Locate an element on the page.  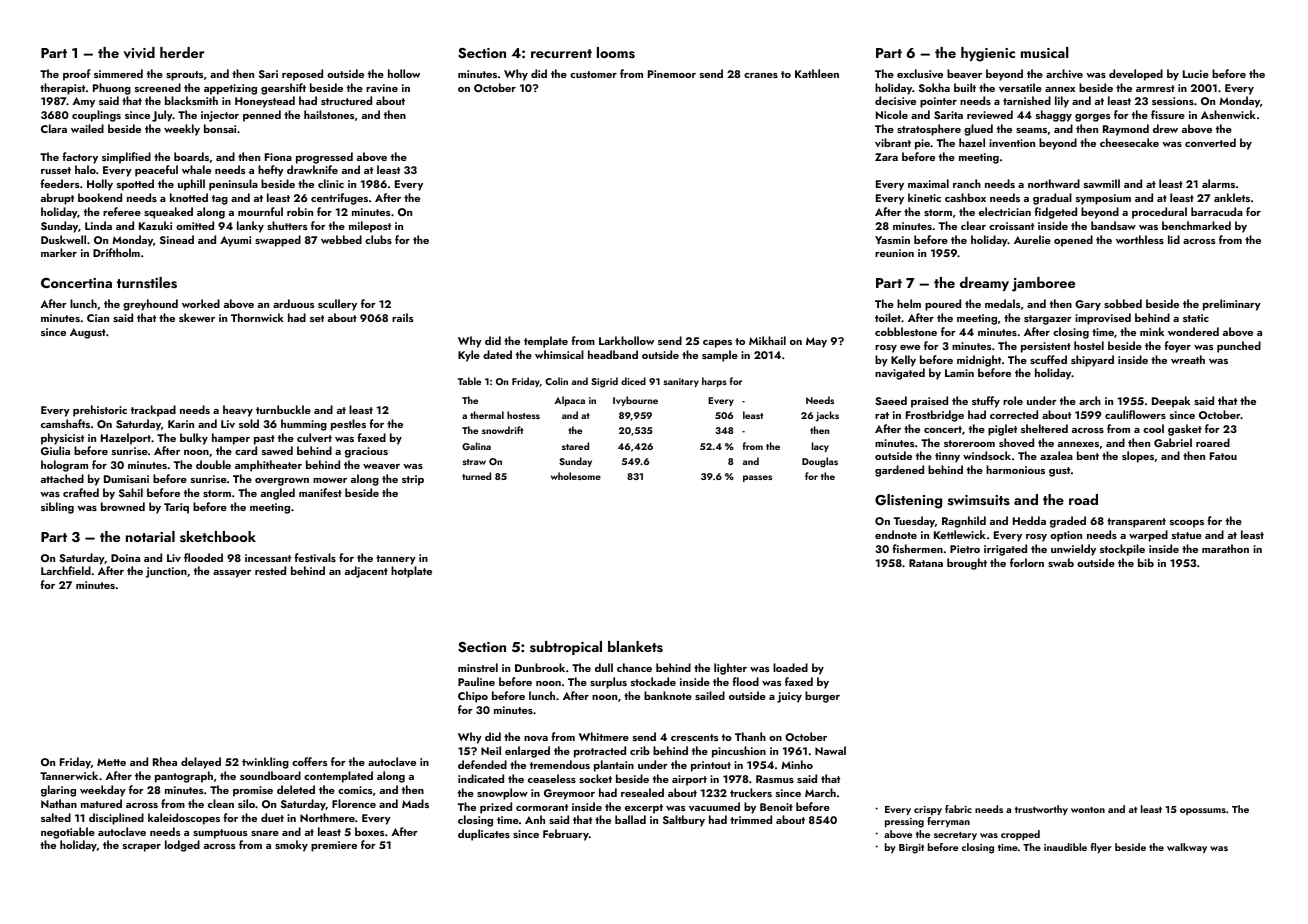
lodged is located at coordinates (182, 846).
